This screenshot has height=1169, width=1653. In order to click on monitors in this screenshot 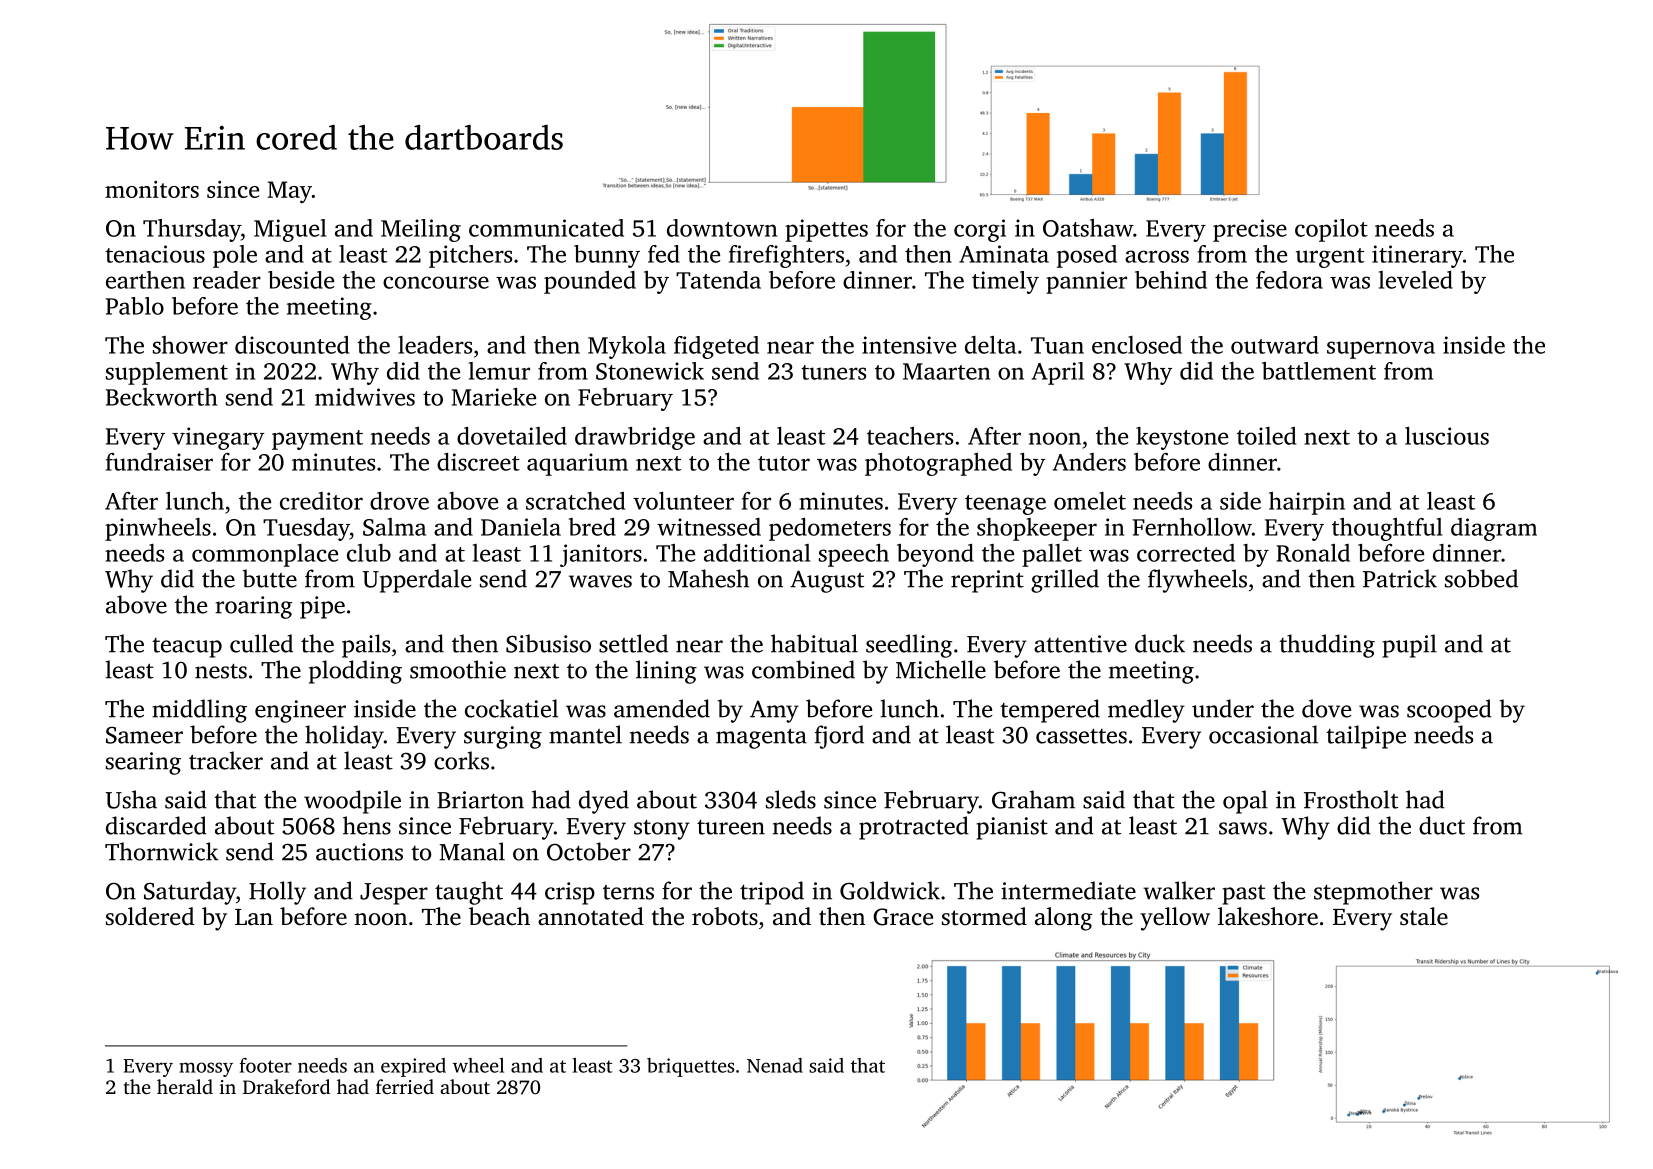, I will do `click(152, 189)`.
